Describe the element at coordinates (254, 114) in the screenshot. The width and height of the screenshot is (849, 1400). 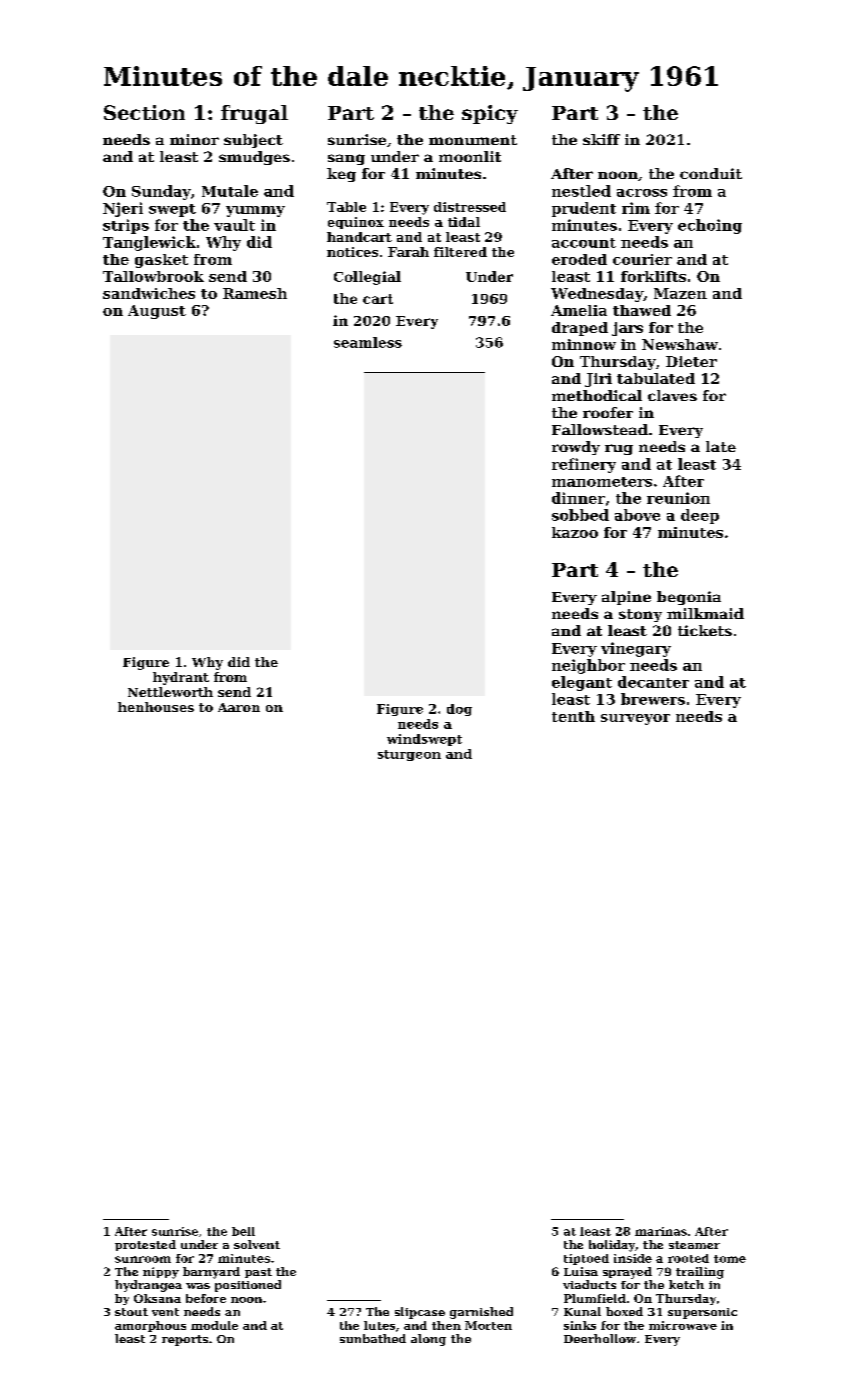
I see `frugal` at that location.
